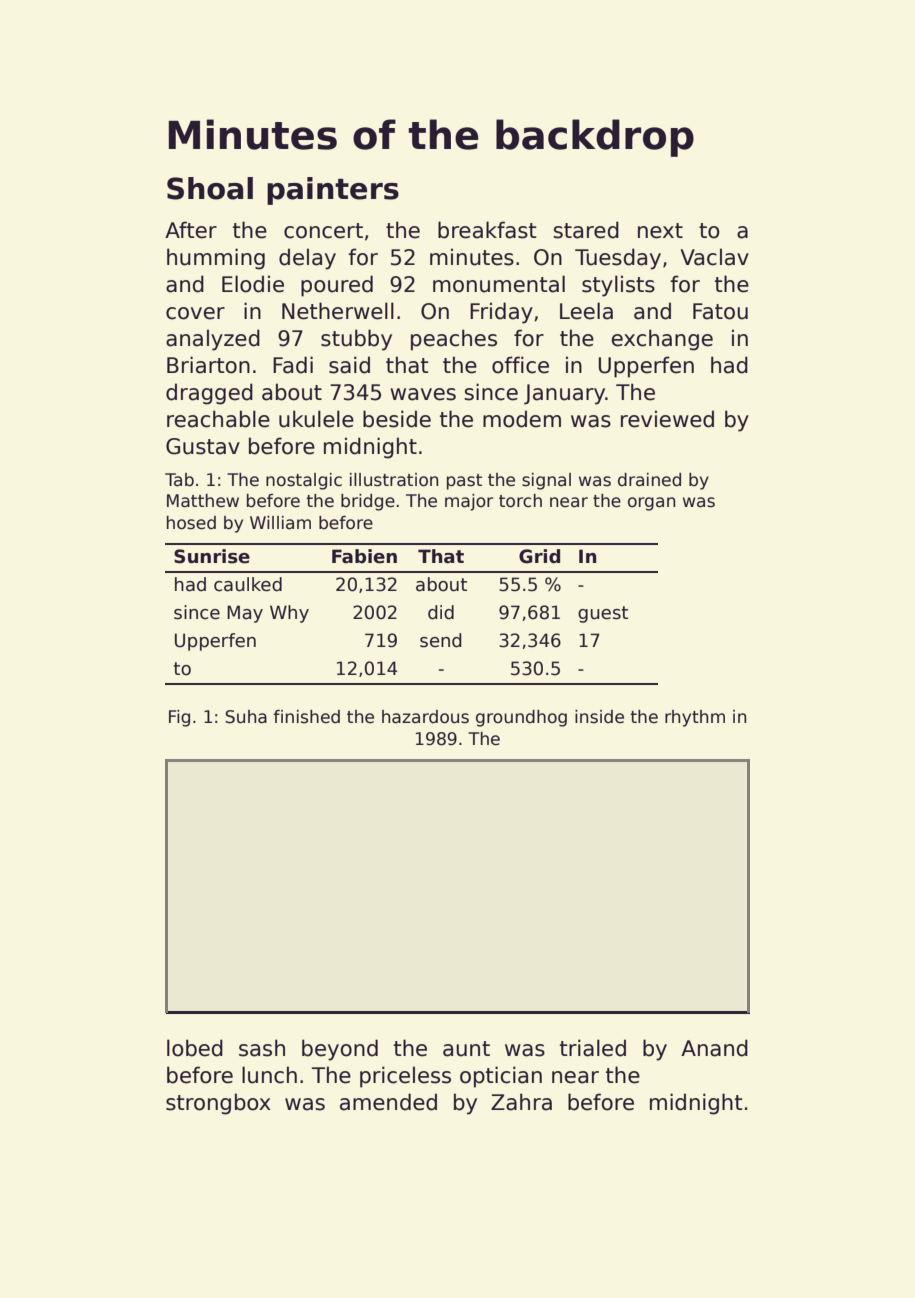 The image size is (915, 1298). I want to click on monumental, so click(499, 284).
